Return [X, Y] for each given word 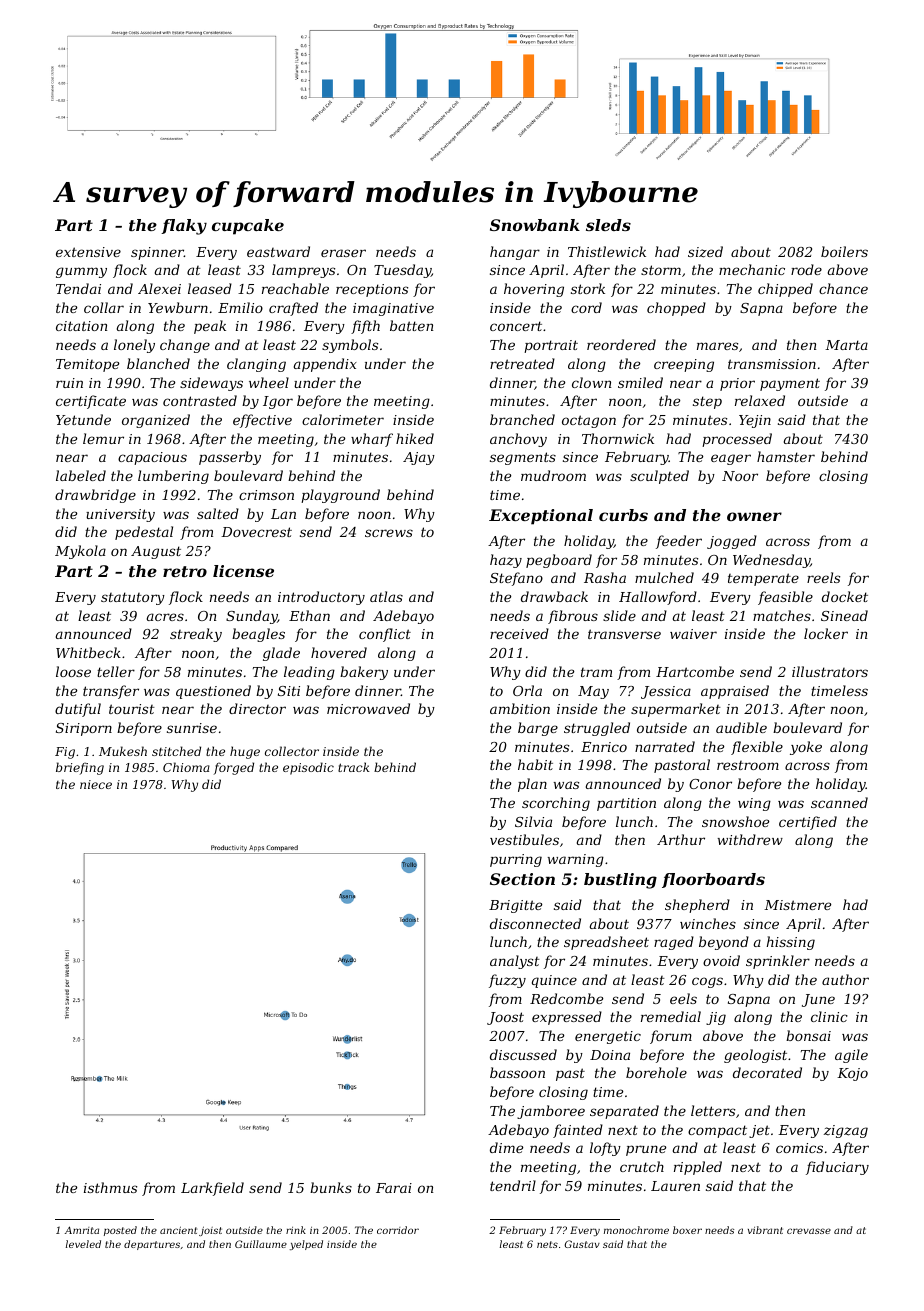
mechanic [752, 269]
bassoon [517, 1072]
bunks [331, 1187]
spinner [157, 253]
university [120, 515]
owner [754, 516]
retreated [522, 363]
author [845, 979]
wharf [372, 440]
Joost [505, 1018]
